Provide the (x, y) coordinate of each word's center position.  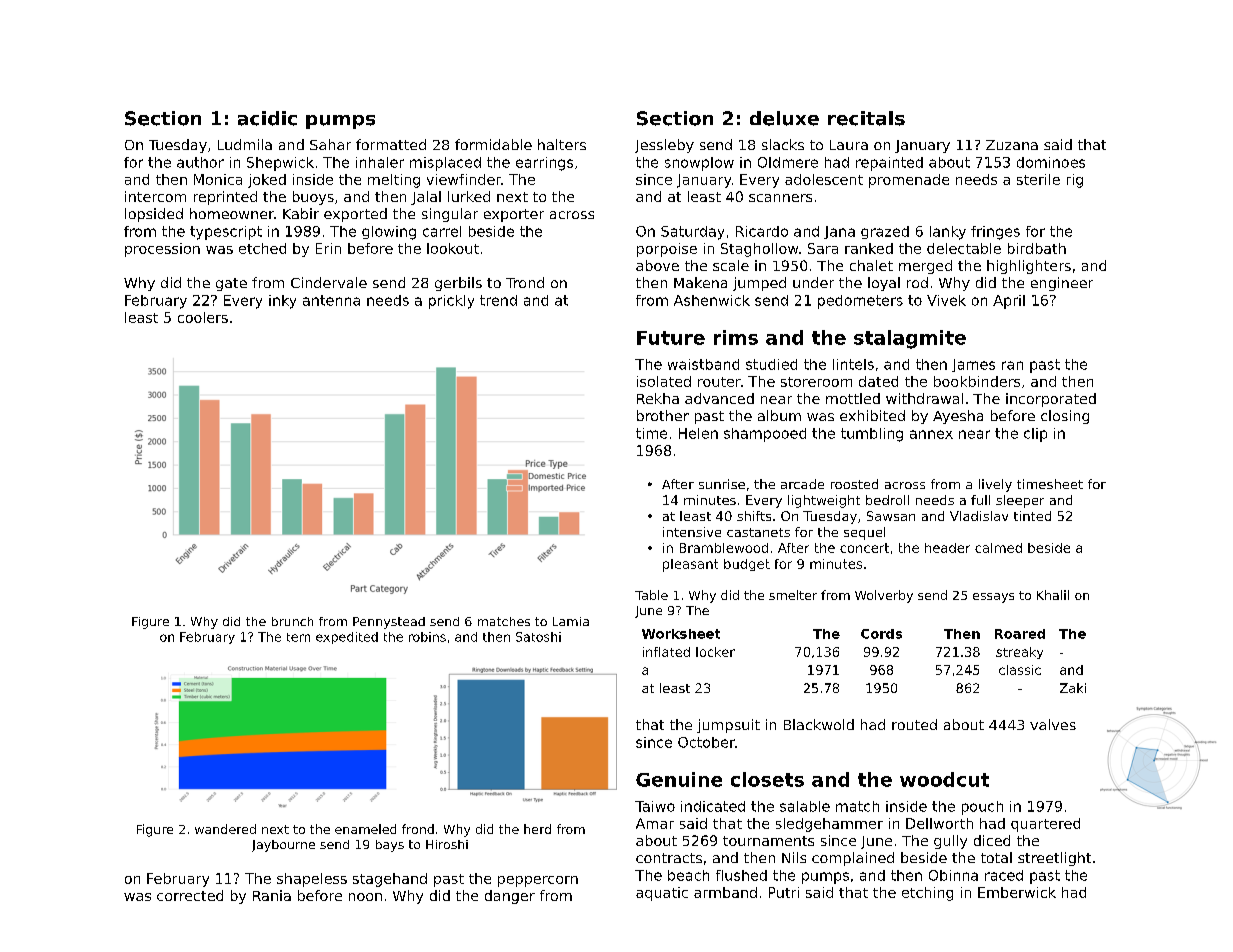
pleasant (690, 565)
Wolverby (884, 596)
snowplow (699, 164)
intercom (155, 196)
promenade (909, 181)
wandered (225, 829)
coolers (203, 317)
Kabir (301, 213)
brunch (292, 621)
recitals (866, 118)
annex (931, 434)
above (657, 265)
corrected (190, 895)
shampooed (765, 435)
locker (715, 652)
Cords (881, 634)
